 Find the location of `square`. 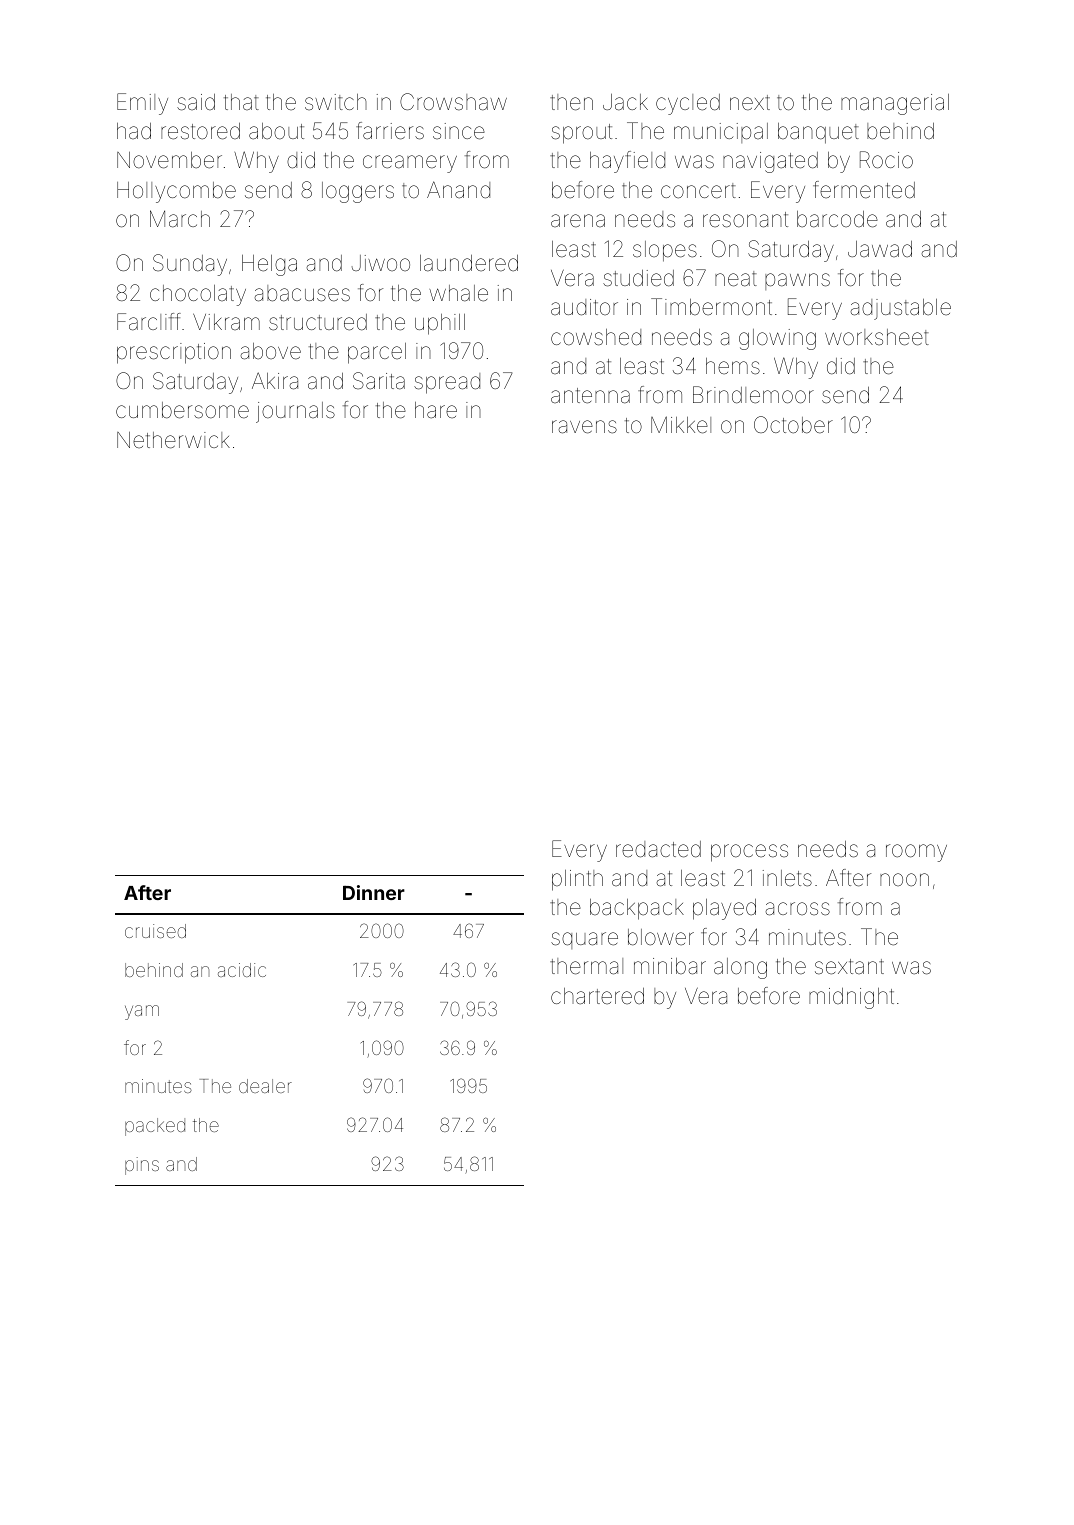

square is located at coordinates (584, 940).
